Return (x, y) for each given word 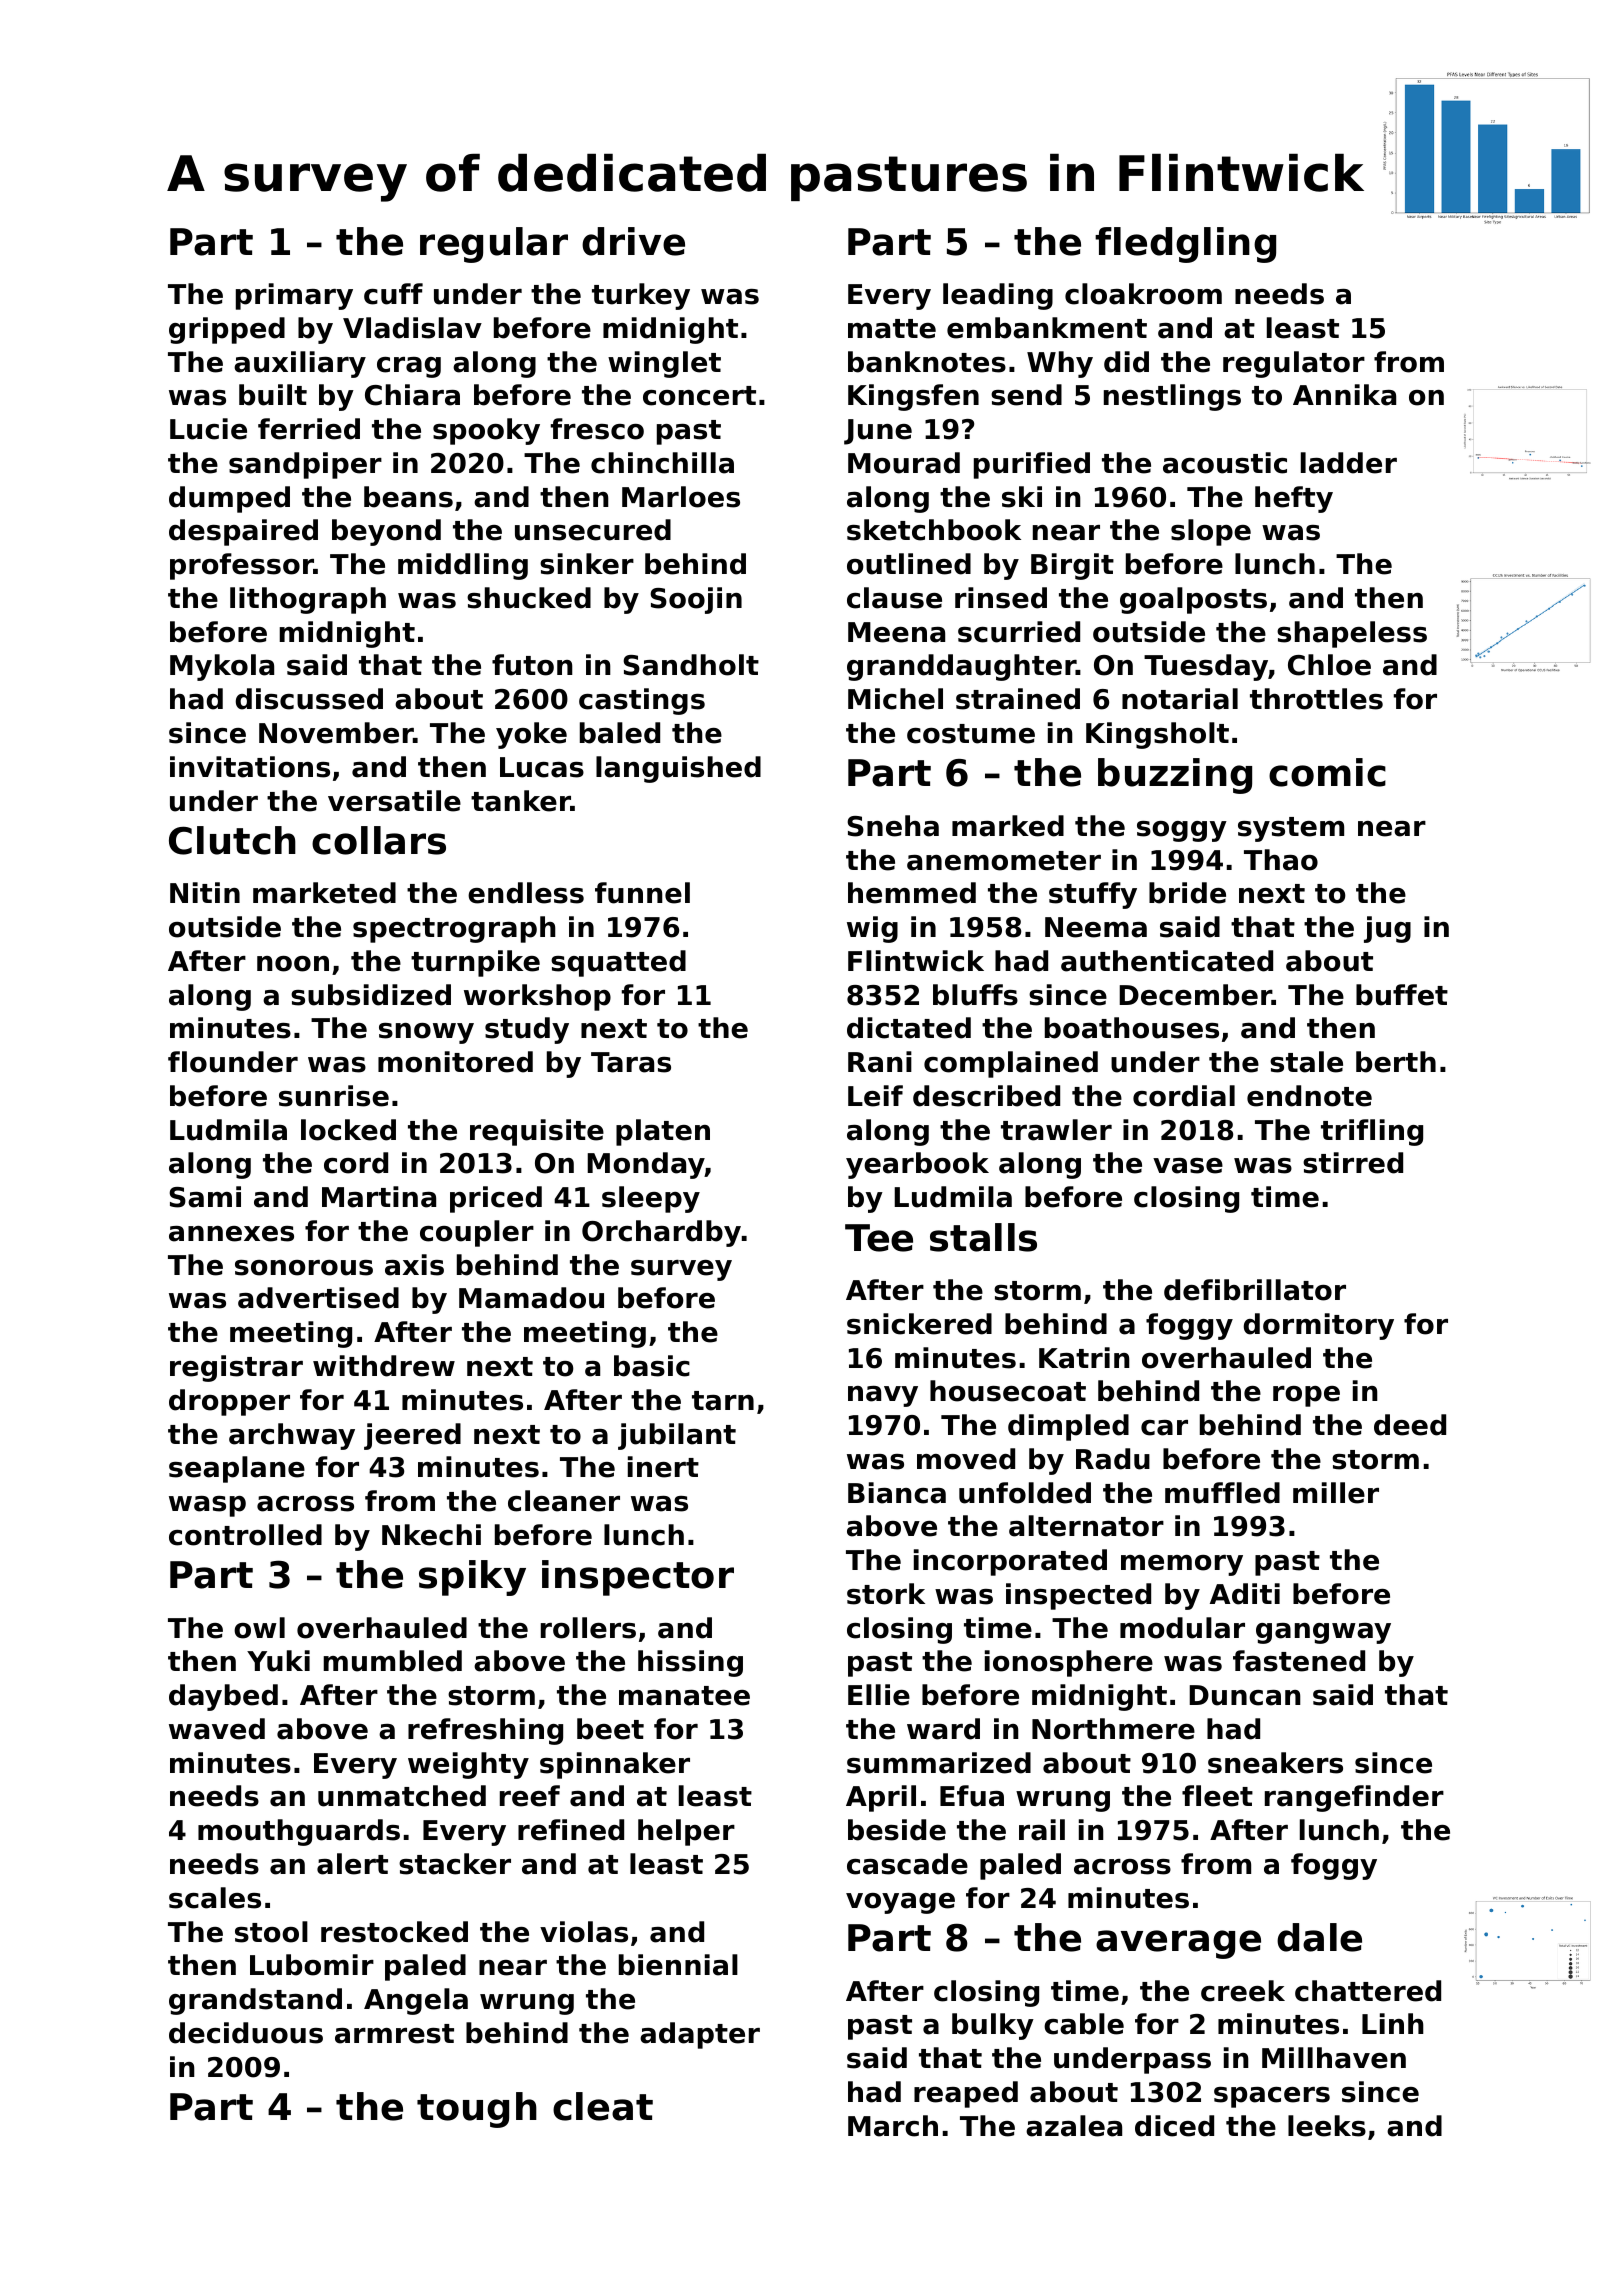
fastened (1299, 1661)
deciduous (246, 2033)
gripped (227, 330)
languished (678, 769)
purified (1032, 465)
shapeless (1352, 634)
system (1291, 829)
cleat (603, 2106)
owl (259, 1628)
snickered (919, 1324)
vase (1188, 1166)
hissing (690, 1663)
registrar (236, 1368)
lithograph (308, 600)
